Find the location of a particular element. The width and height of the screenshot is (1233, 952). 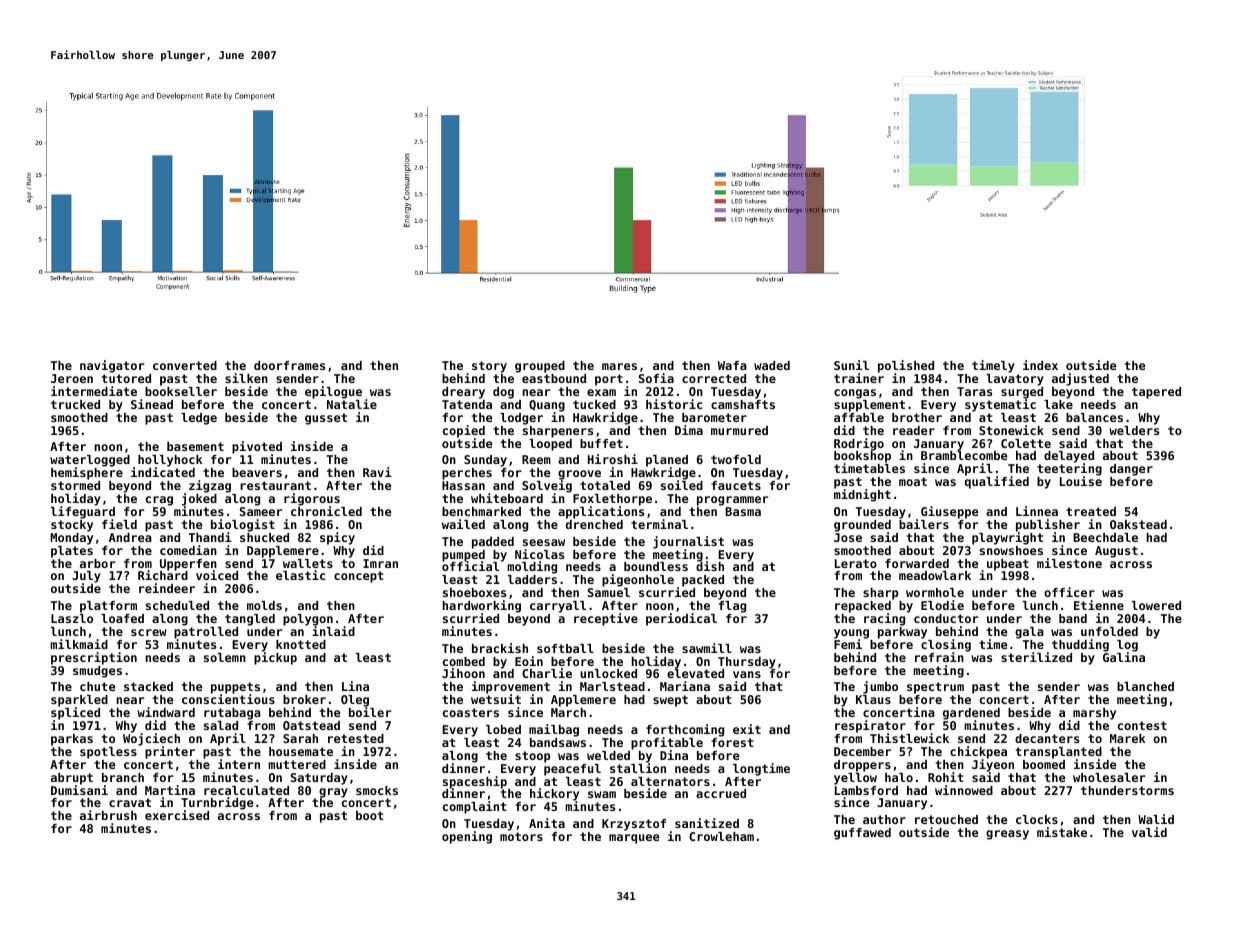

broker is located at coordinates (304, 699).
